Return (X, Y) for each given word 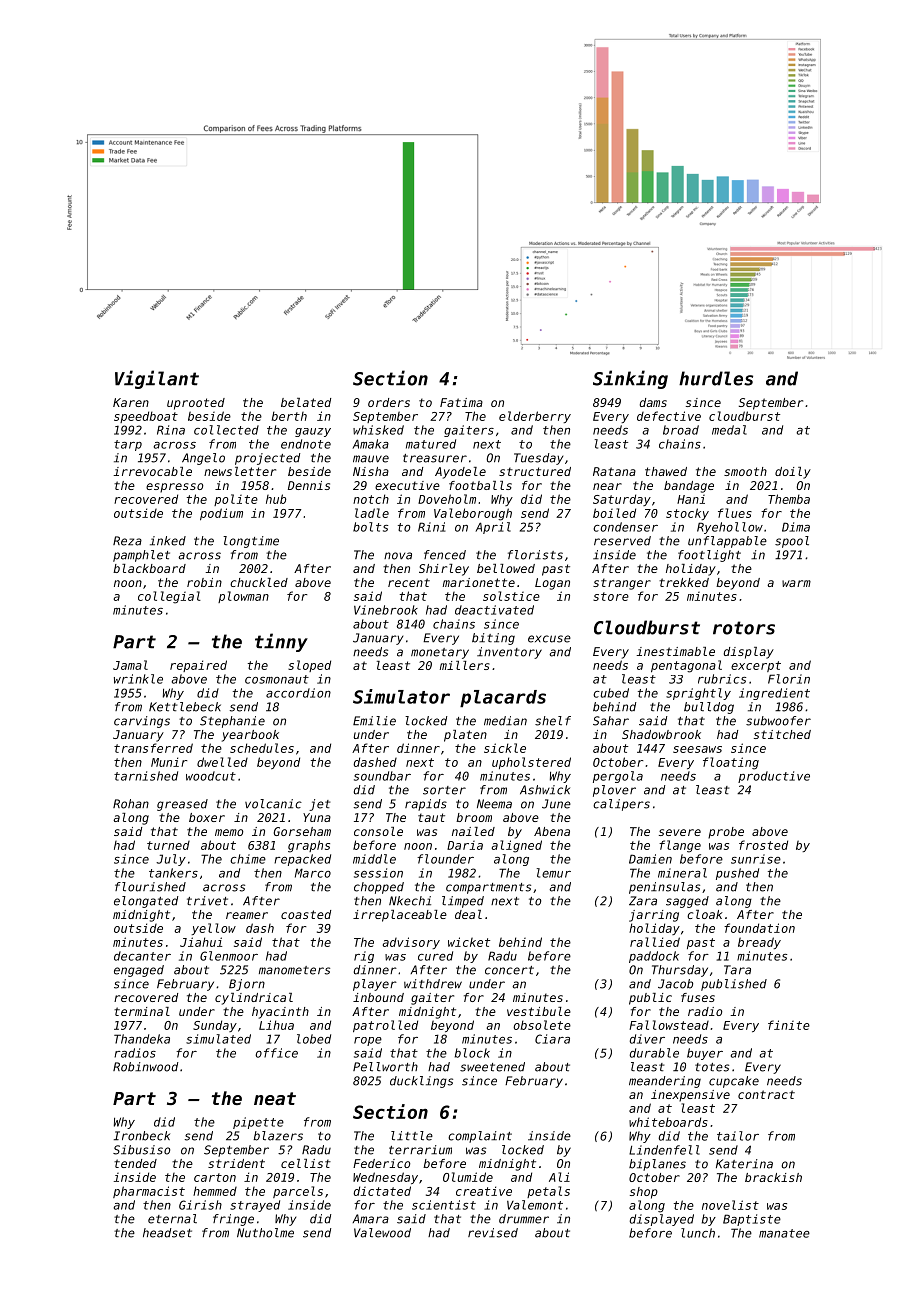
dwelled (222, 762)
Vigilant (157, 379)
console (378, 831)
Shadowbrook (661, 734)
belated (306, 402)
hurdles (716, 378)
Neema (494, 804)
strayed (255, 1206)
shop (644, 1193)
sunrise (756, 859)
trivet (207, 901)
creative (484, 1191)
